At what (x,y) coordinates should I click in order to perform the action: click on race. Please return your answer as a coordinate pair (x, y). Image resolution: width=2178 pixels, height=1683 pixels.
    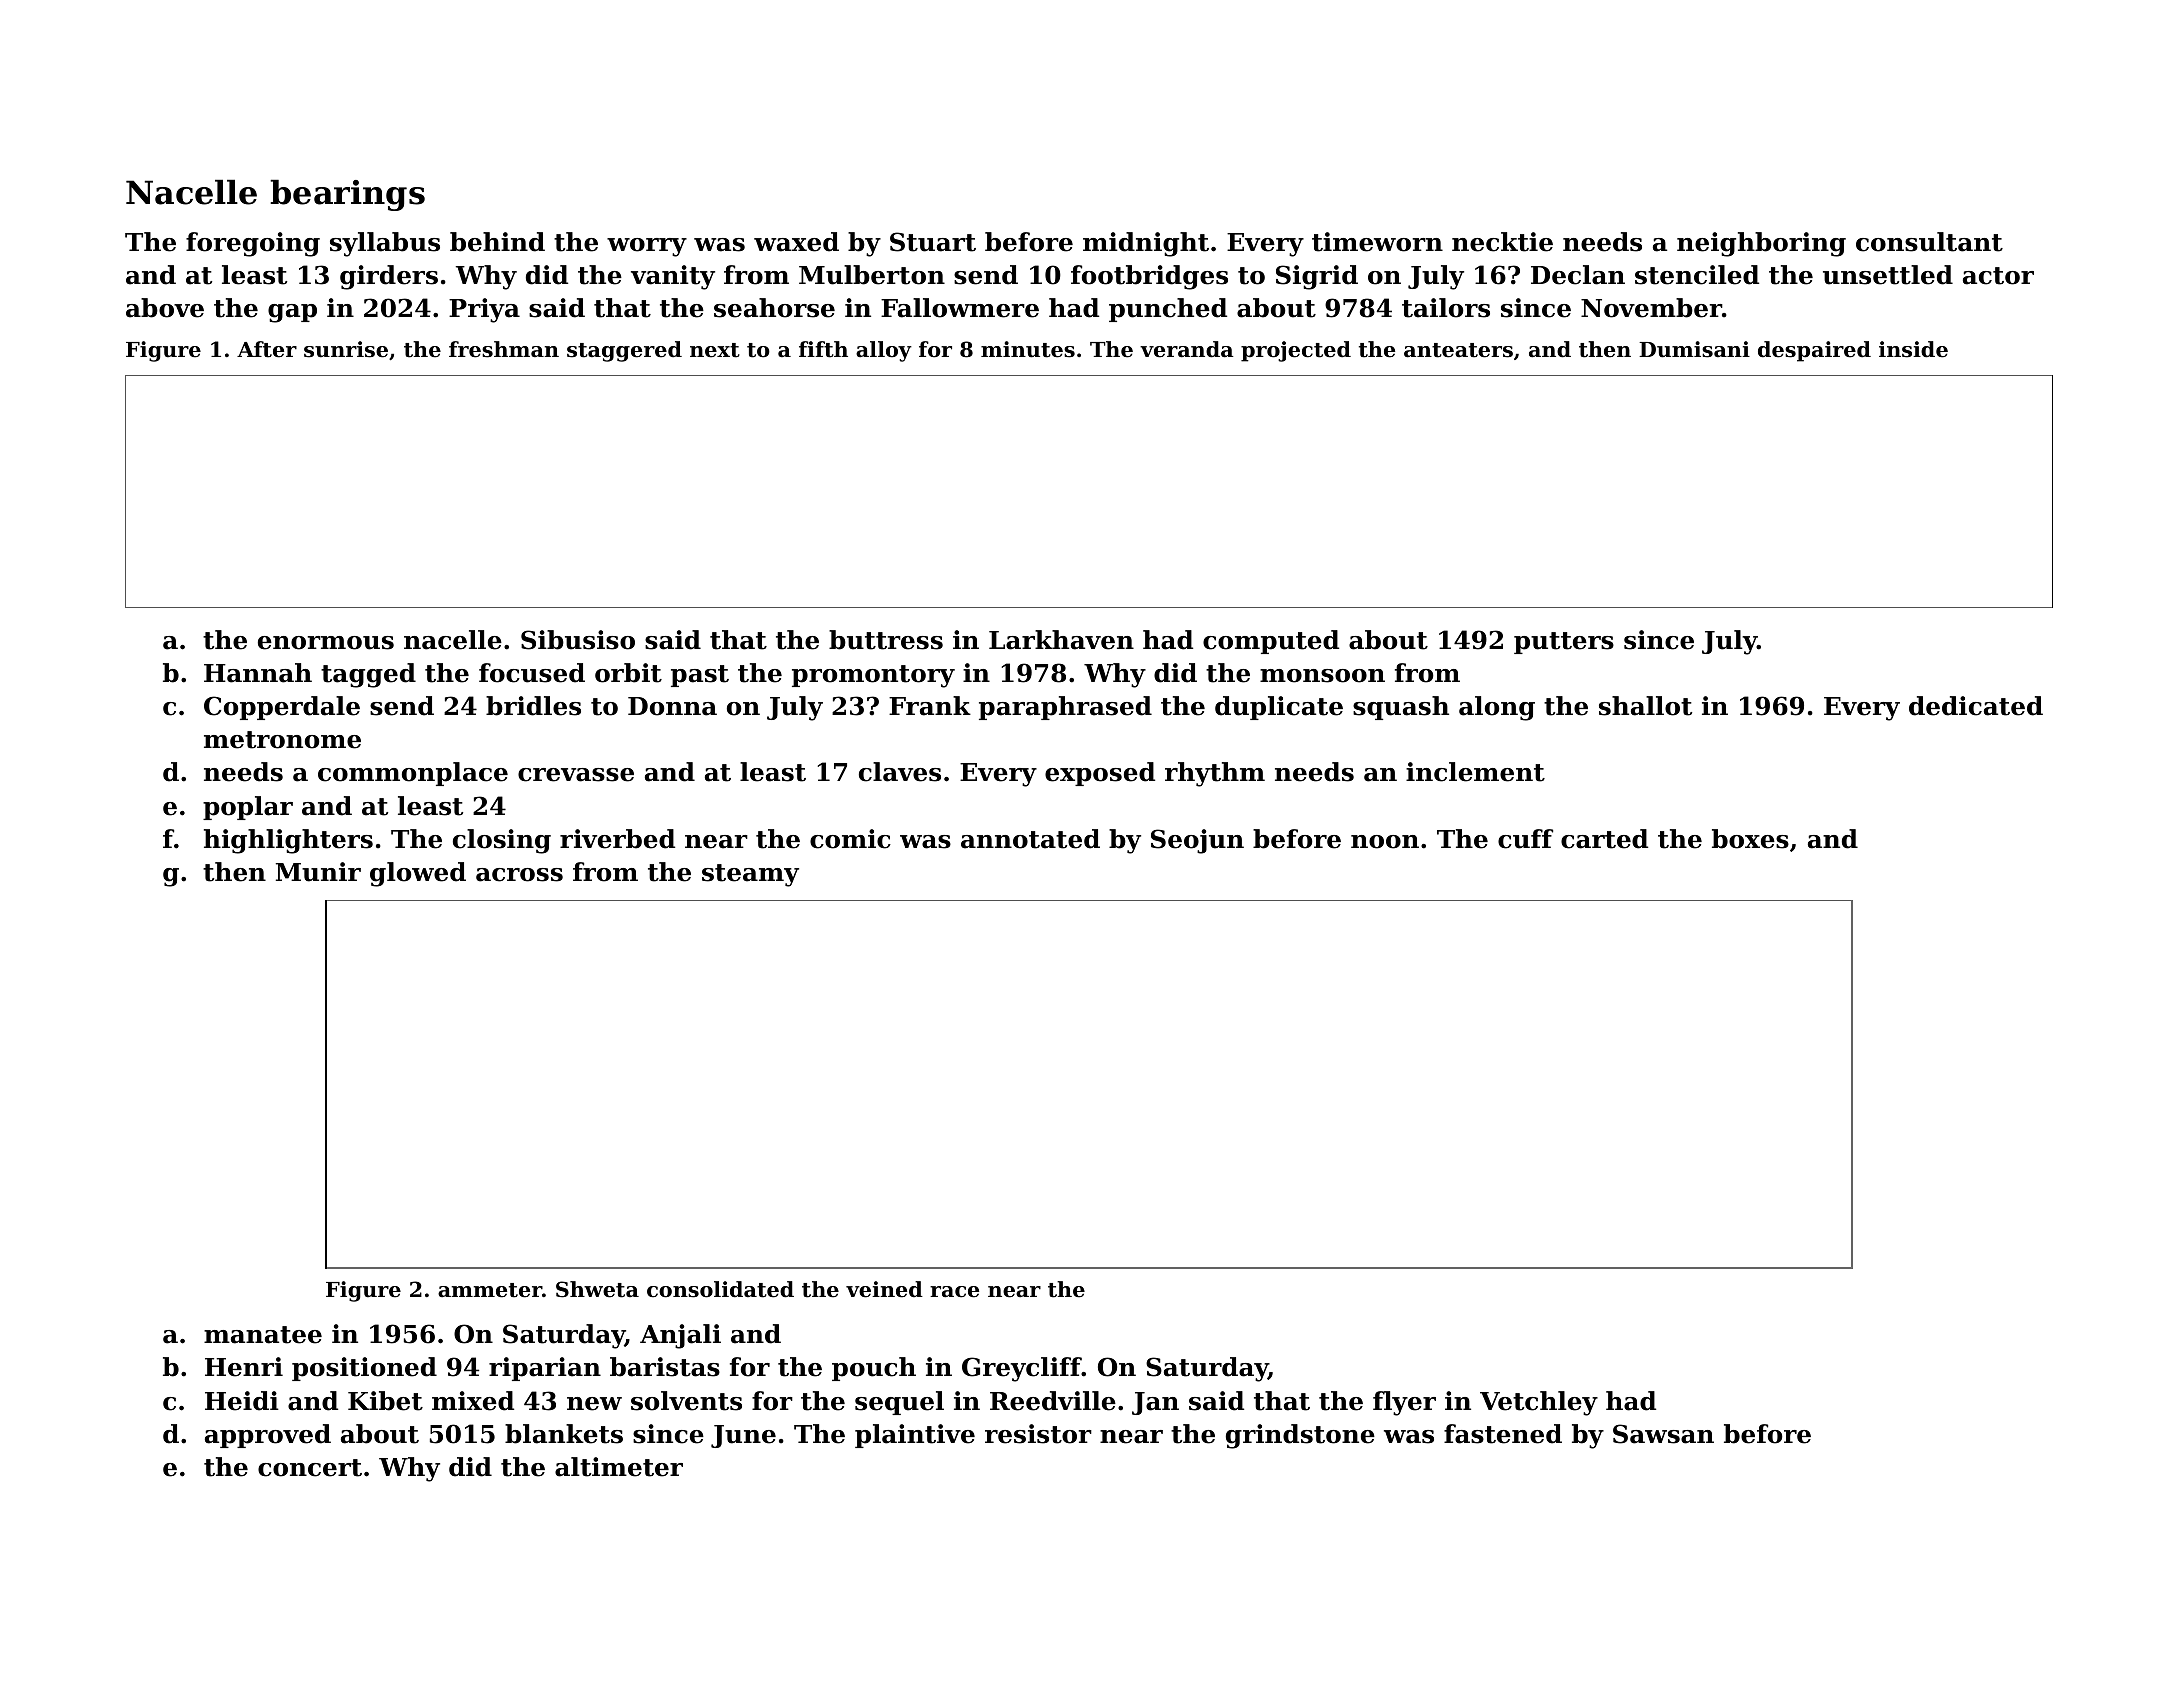
    Looking at the image, I should click on (954, 1292).
